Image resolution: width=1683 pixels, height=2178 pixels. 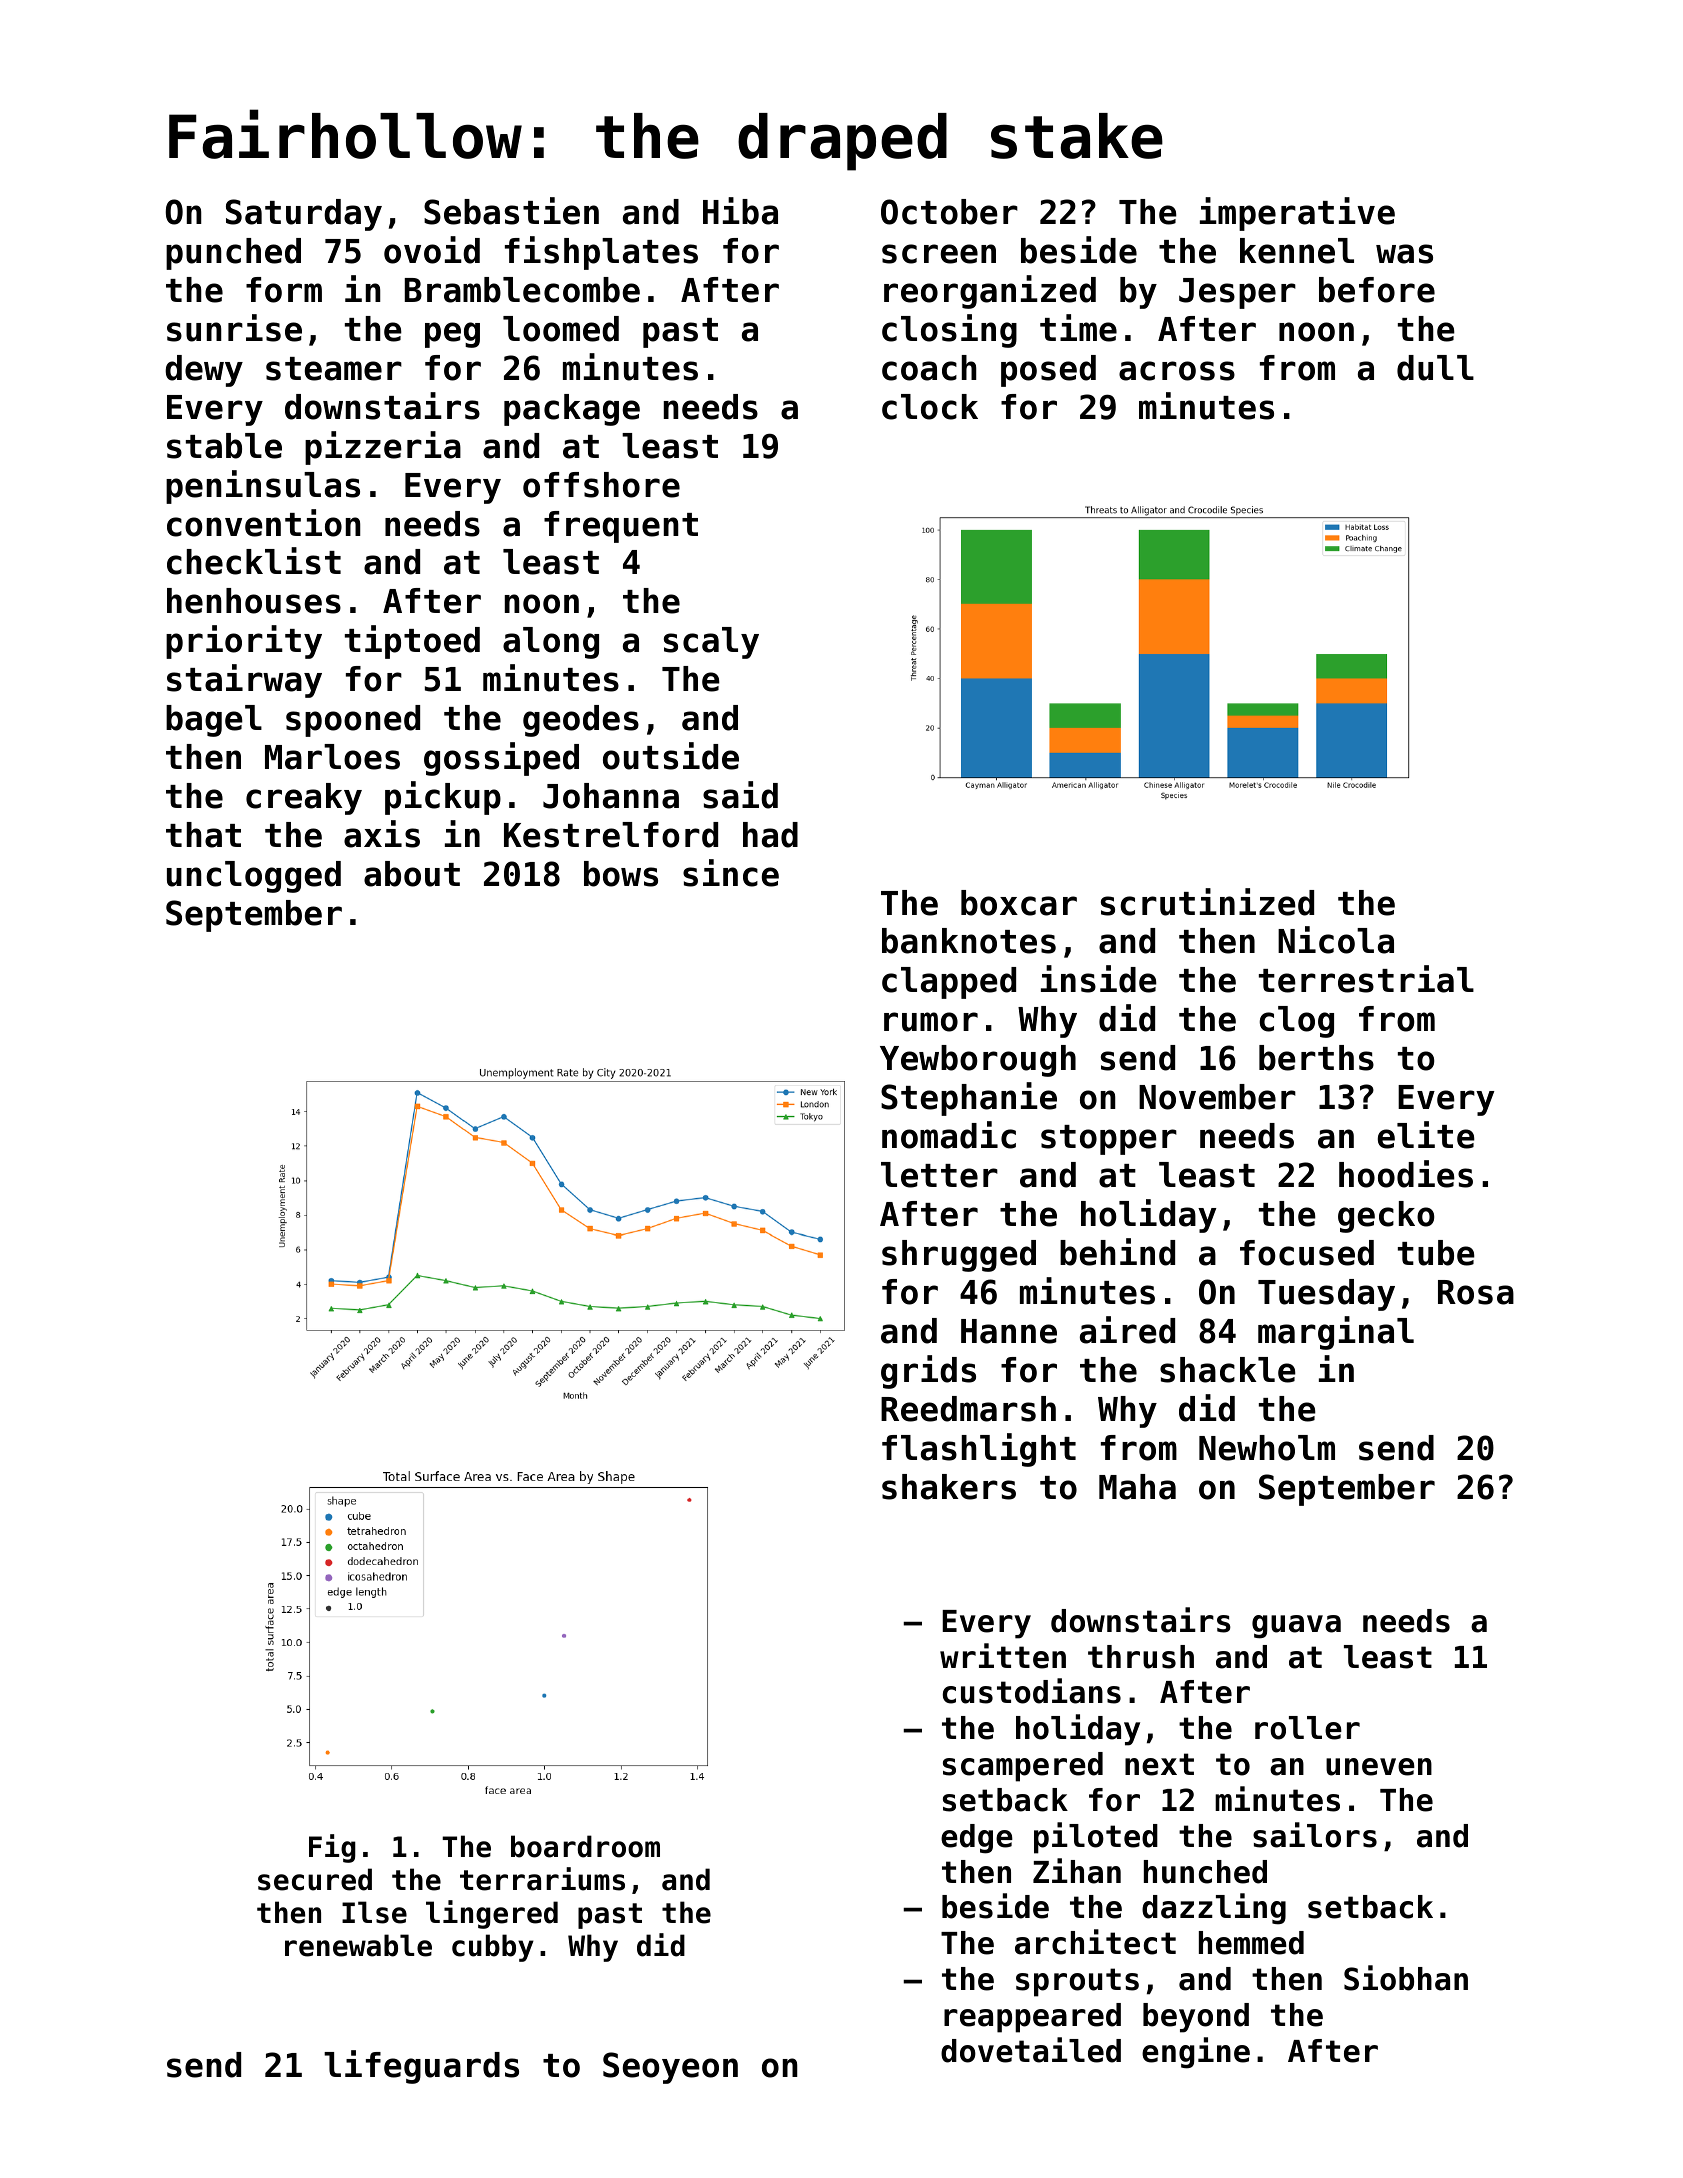 What do you see at coordinates (421, 2067) in the image?
I see `lifeguards` at bounding box center [421, 2067].
